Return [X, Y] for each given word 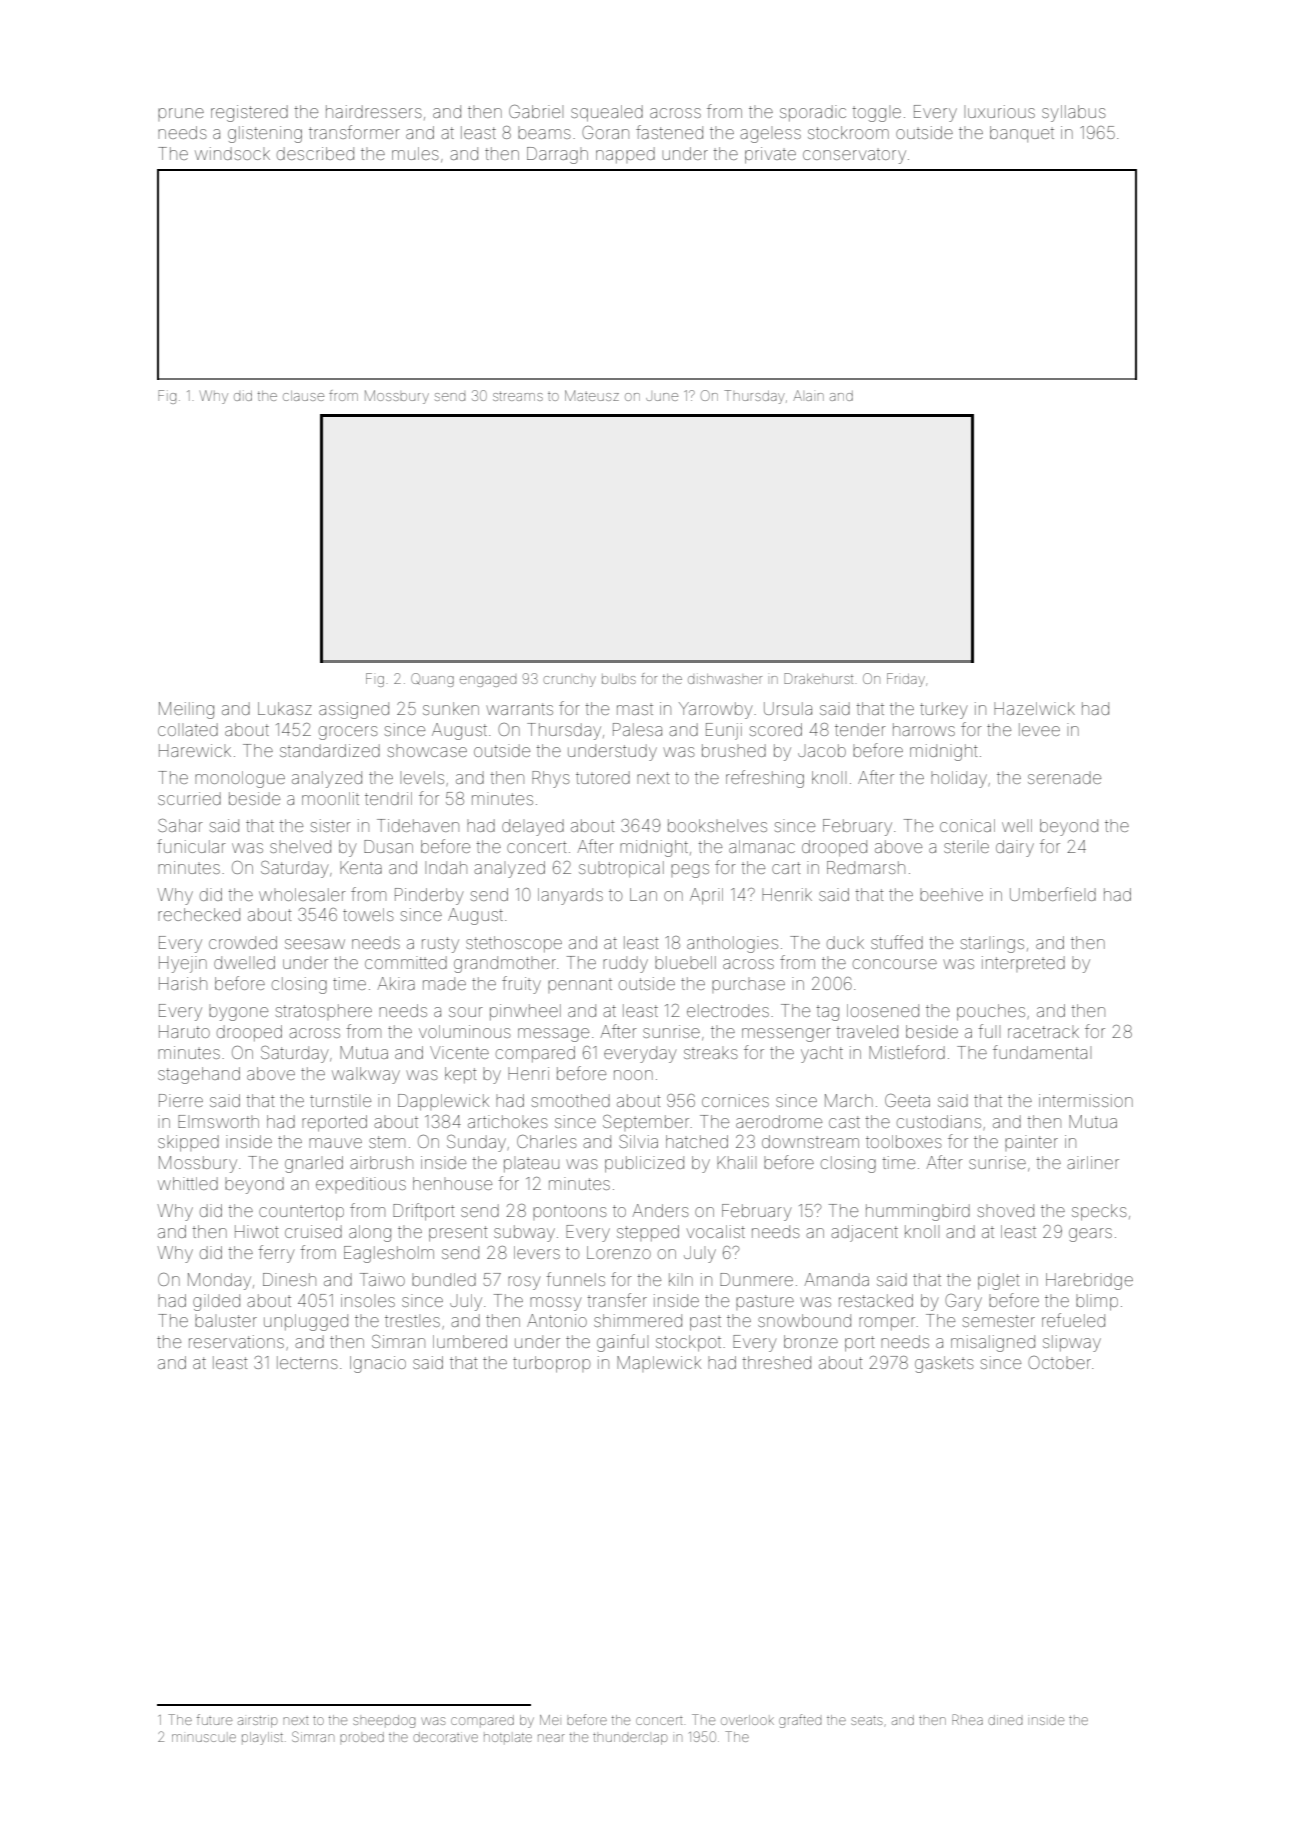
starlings [992, 944]
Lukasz [285, 708]
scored [776, 729]
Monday [219, 1281]
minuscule [204, 1738]
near [551, 1738]
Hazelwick [1034, 708]
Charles [547, 1141]
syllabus [1074, 113]
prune [181, 114]
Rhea [967, 1719]
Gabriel [536, 111]
